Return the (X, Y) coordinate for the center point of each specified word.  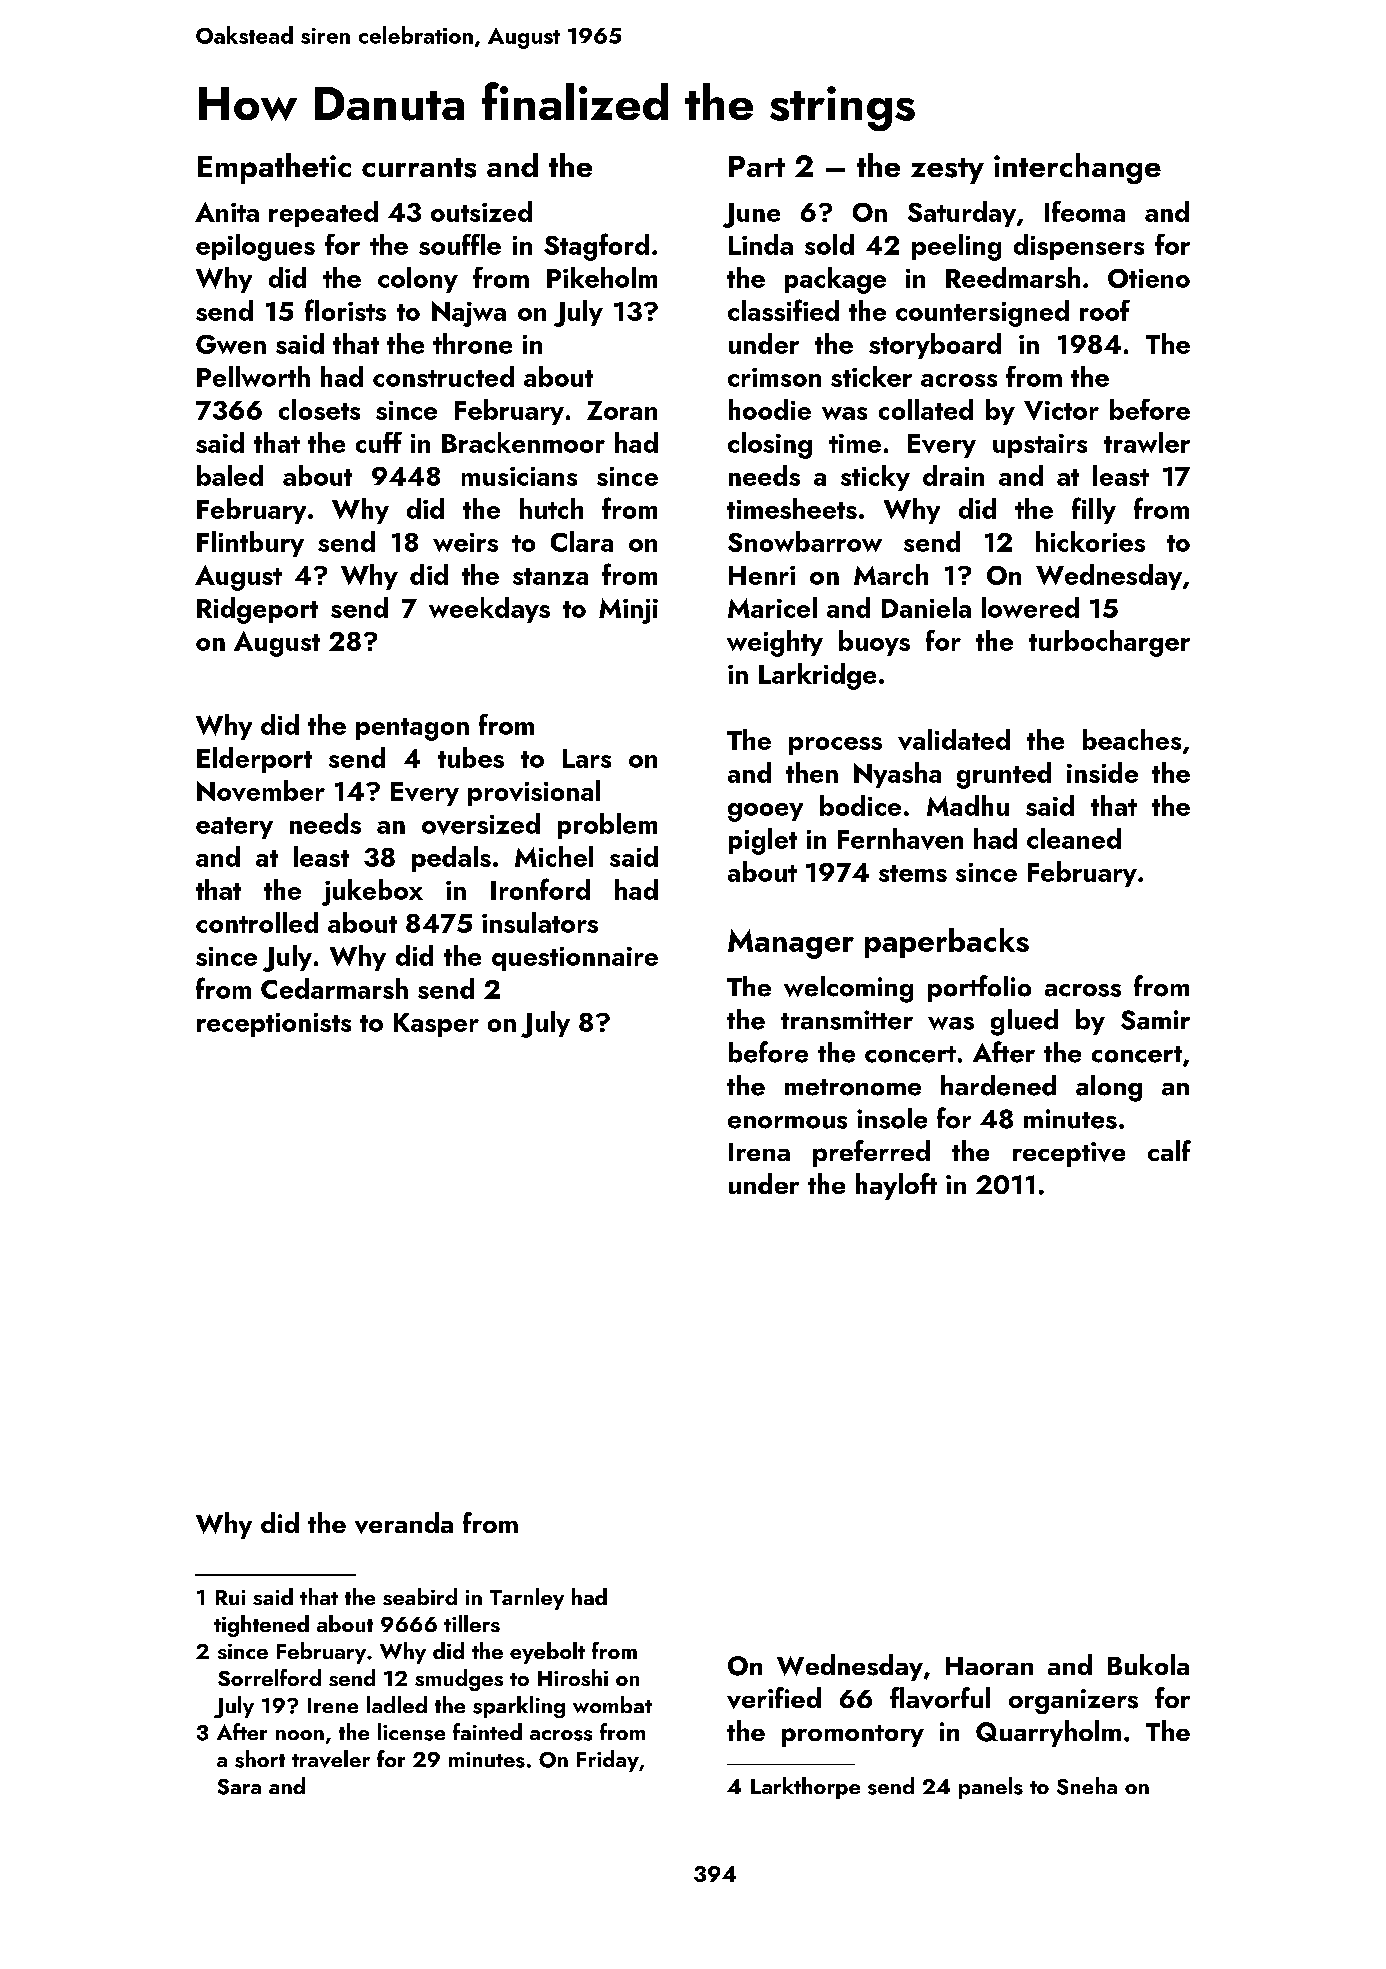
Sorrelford (269, 1677)
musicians (519, 476)
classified (783, 310)
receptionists (274, 1025)
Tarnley (527, 1599)
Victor (1061, 410)
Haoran (989, 1666)
